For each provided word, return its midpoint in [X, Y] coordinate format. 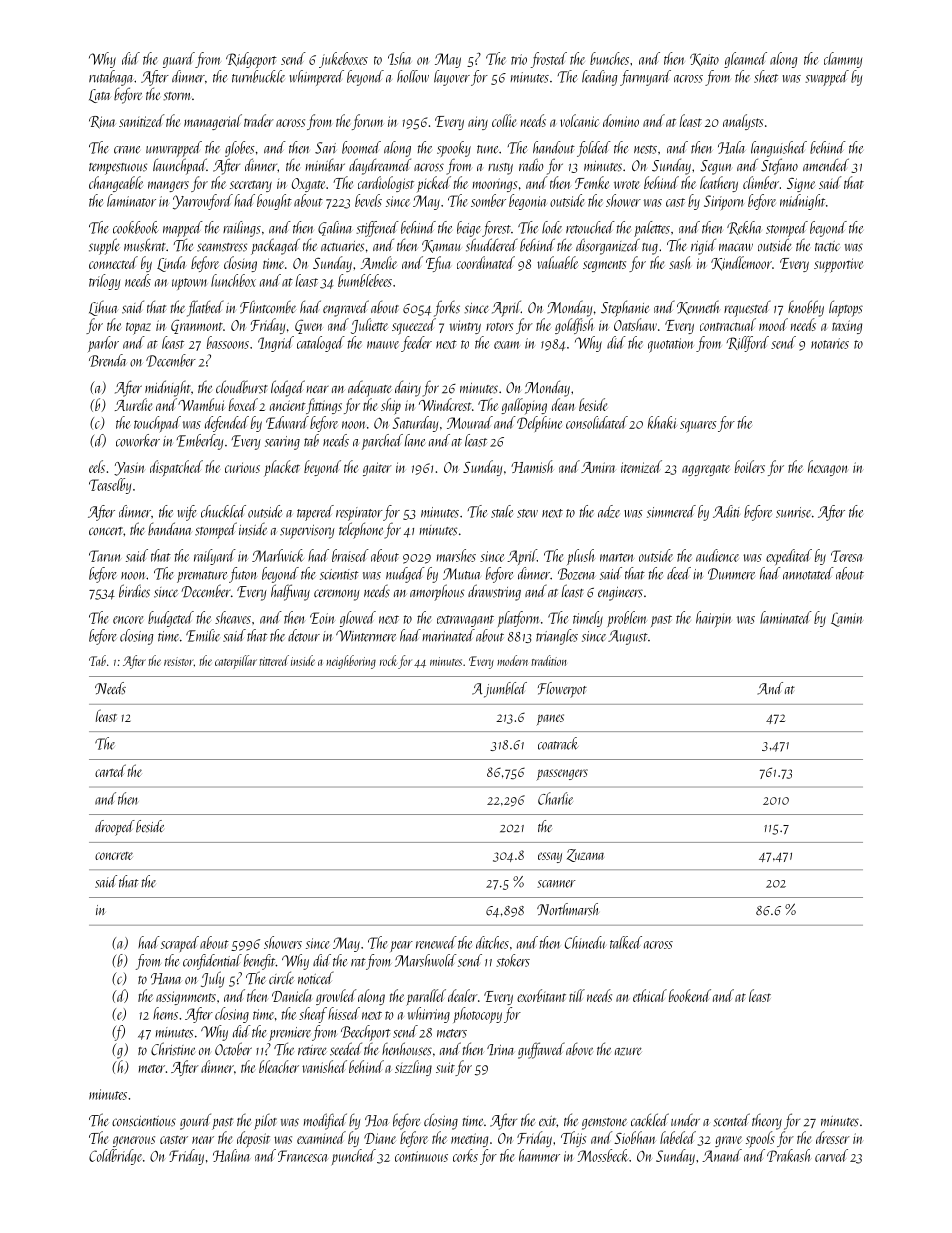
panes [550, 720]
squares [698, 427]
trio [519, 59]
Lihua [103, 308]
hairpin [713, 619]
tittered [274, 660]
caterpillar [236, 662]
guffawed [541, 1050]
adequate [370, 388]
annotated [808, 573]
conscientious [144, 1121]
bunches [609, 58]
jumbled [505, 690]
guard [179, 60]
